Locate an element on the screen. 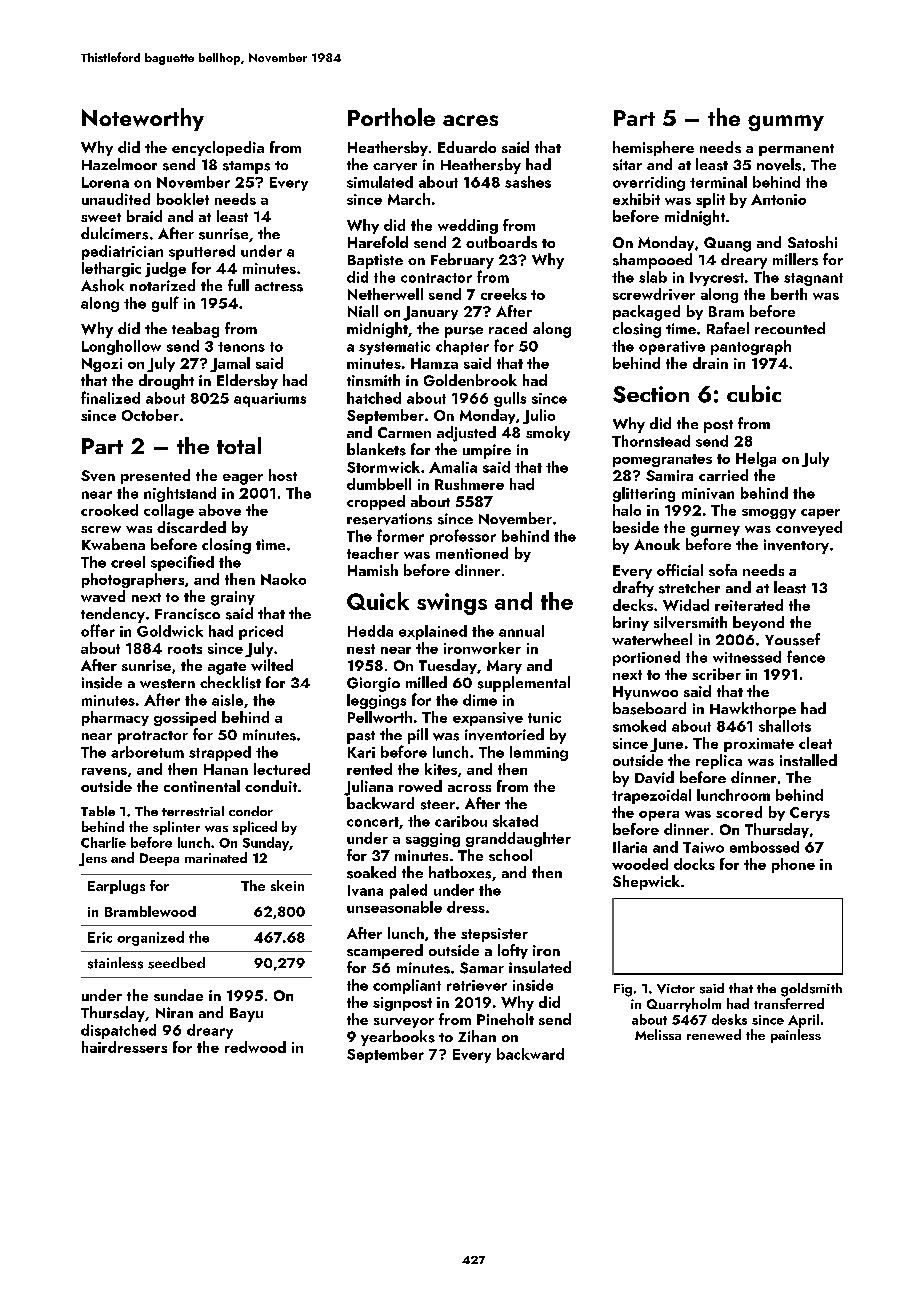  Noteworthy is located at coordinates (143, 119).
